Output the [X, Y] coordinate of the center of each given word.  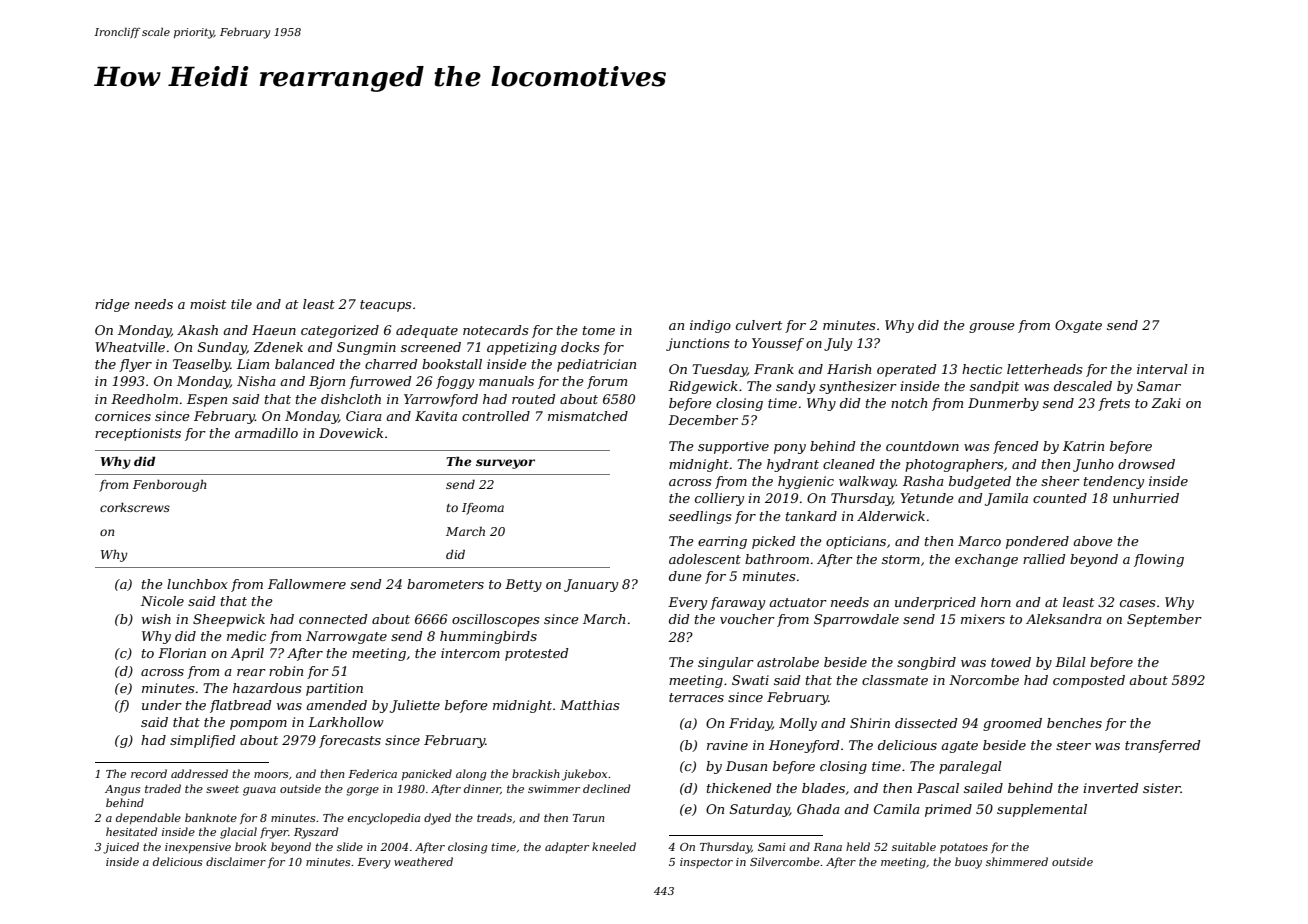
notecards [495, 330]
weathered [423, 861]
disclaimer [236, 861]
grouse [992, 328]
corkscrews [135, 507]
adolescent [705, 559]
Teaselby [201, 365]
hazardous [267, 688]
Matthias [589, 705]
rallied [1044, 559]
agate [959, 747]
